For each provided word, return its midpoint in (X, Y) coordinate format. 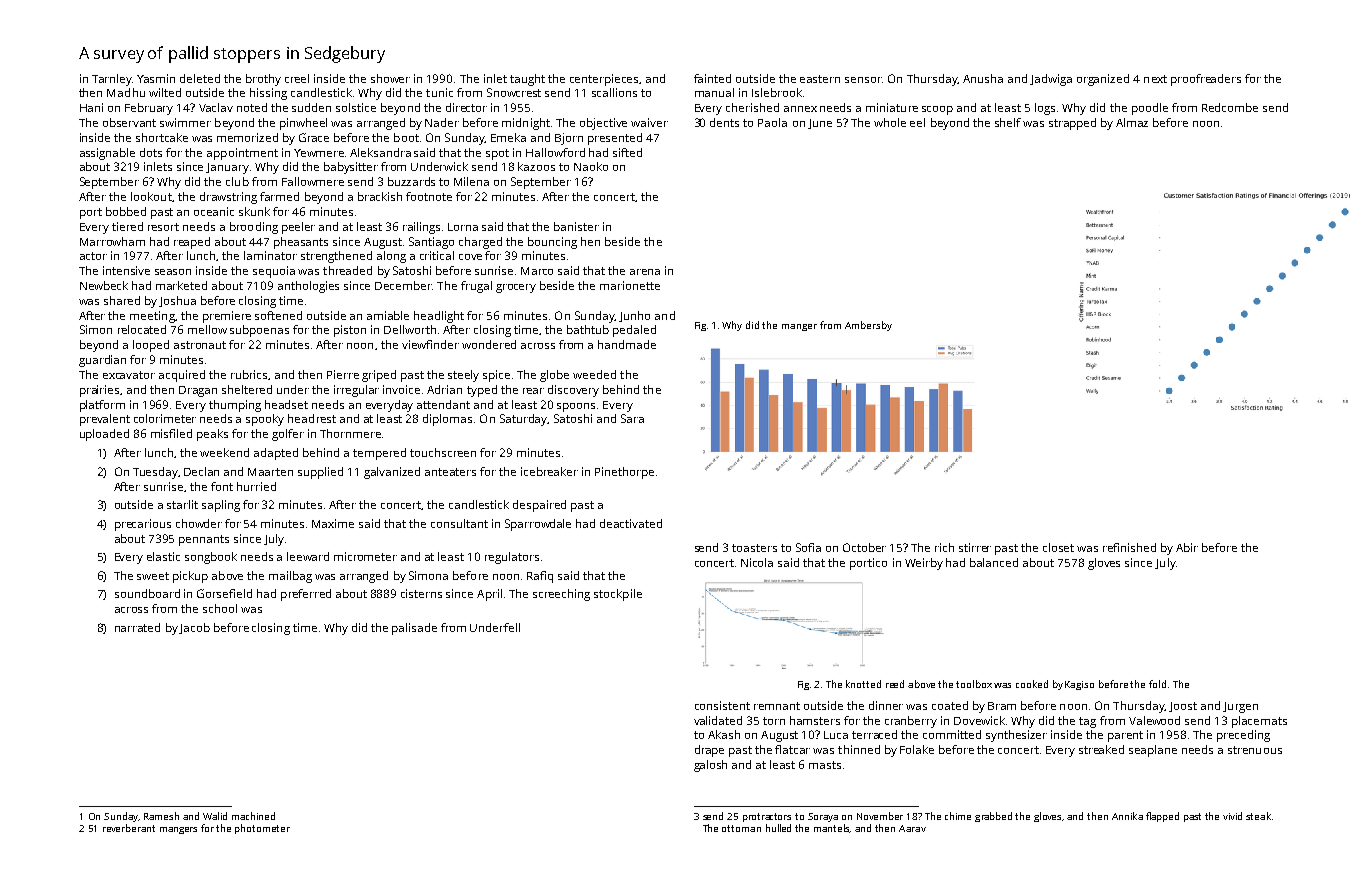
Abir (1187, 547)
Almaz (1132, 122)
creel (297, 78)
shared (122, 300)
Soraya (823, 817)
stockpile (618, 595)
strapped (1072, 124)
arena (645, 272)
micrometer (365, 556)
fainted (712, 78)
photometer (262, 829)
